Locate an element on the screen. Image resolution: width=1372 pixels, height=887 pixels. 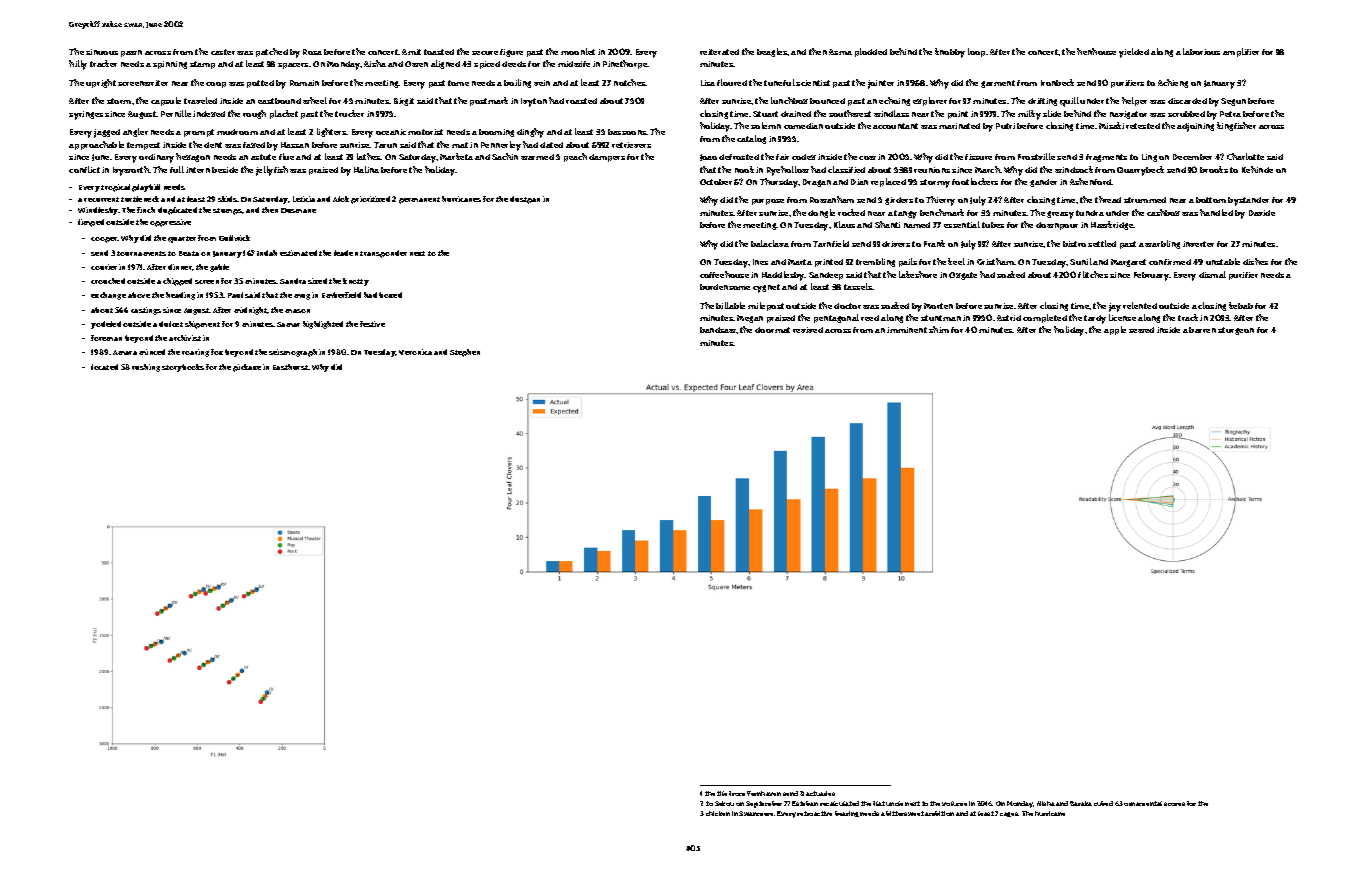
pickaxe is located at coordinates (247, 368).
